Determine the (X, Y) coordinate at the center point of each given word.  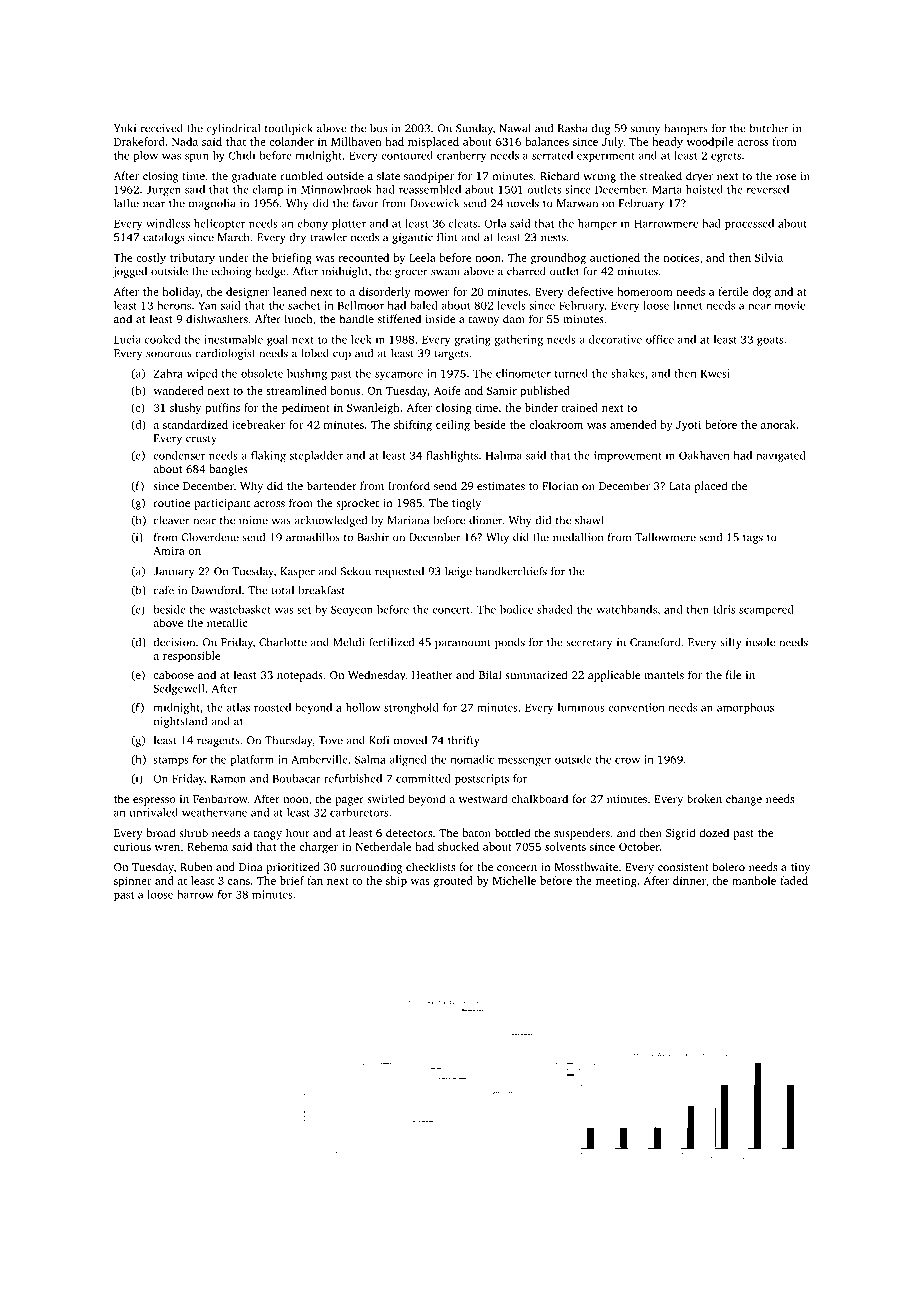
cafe (163, 590)
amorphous (745, 708)
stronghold (411, 708)
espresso (154, 801)
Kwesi (715, 373)
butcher (769, 128)
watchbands (627, 609)
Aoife (447, 390)
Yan (207, 305)
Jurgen (163, 190)
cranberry (461, 156)
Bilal (490, 674)
